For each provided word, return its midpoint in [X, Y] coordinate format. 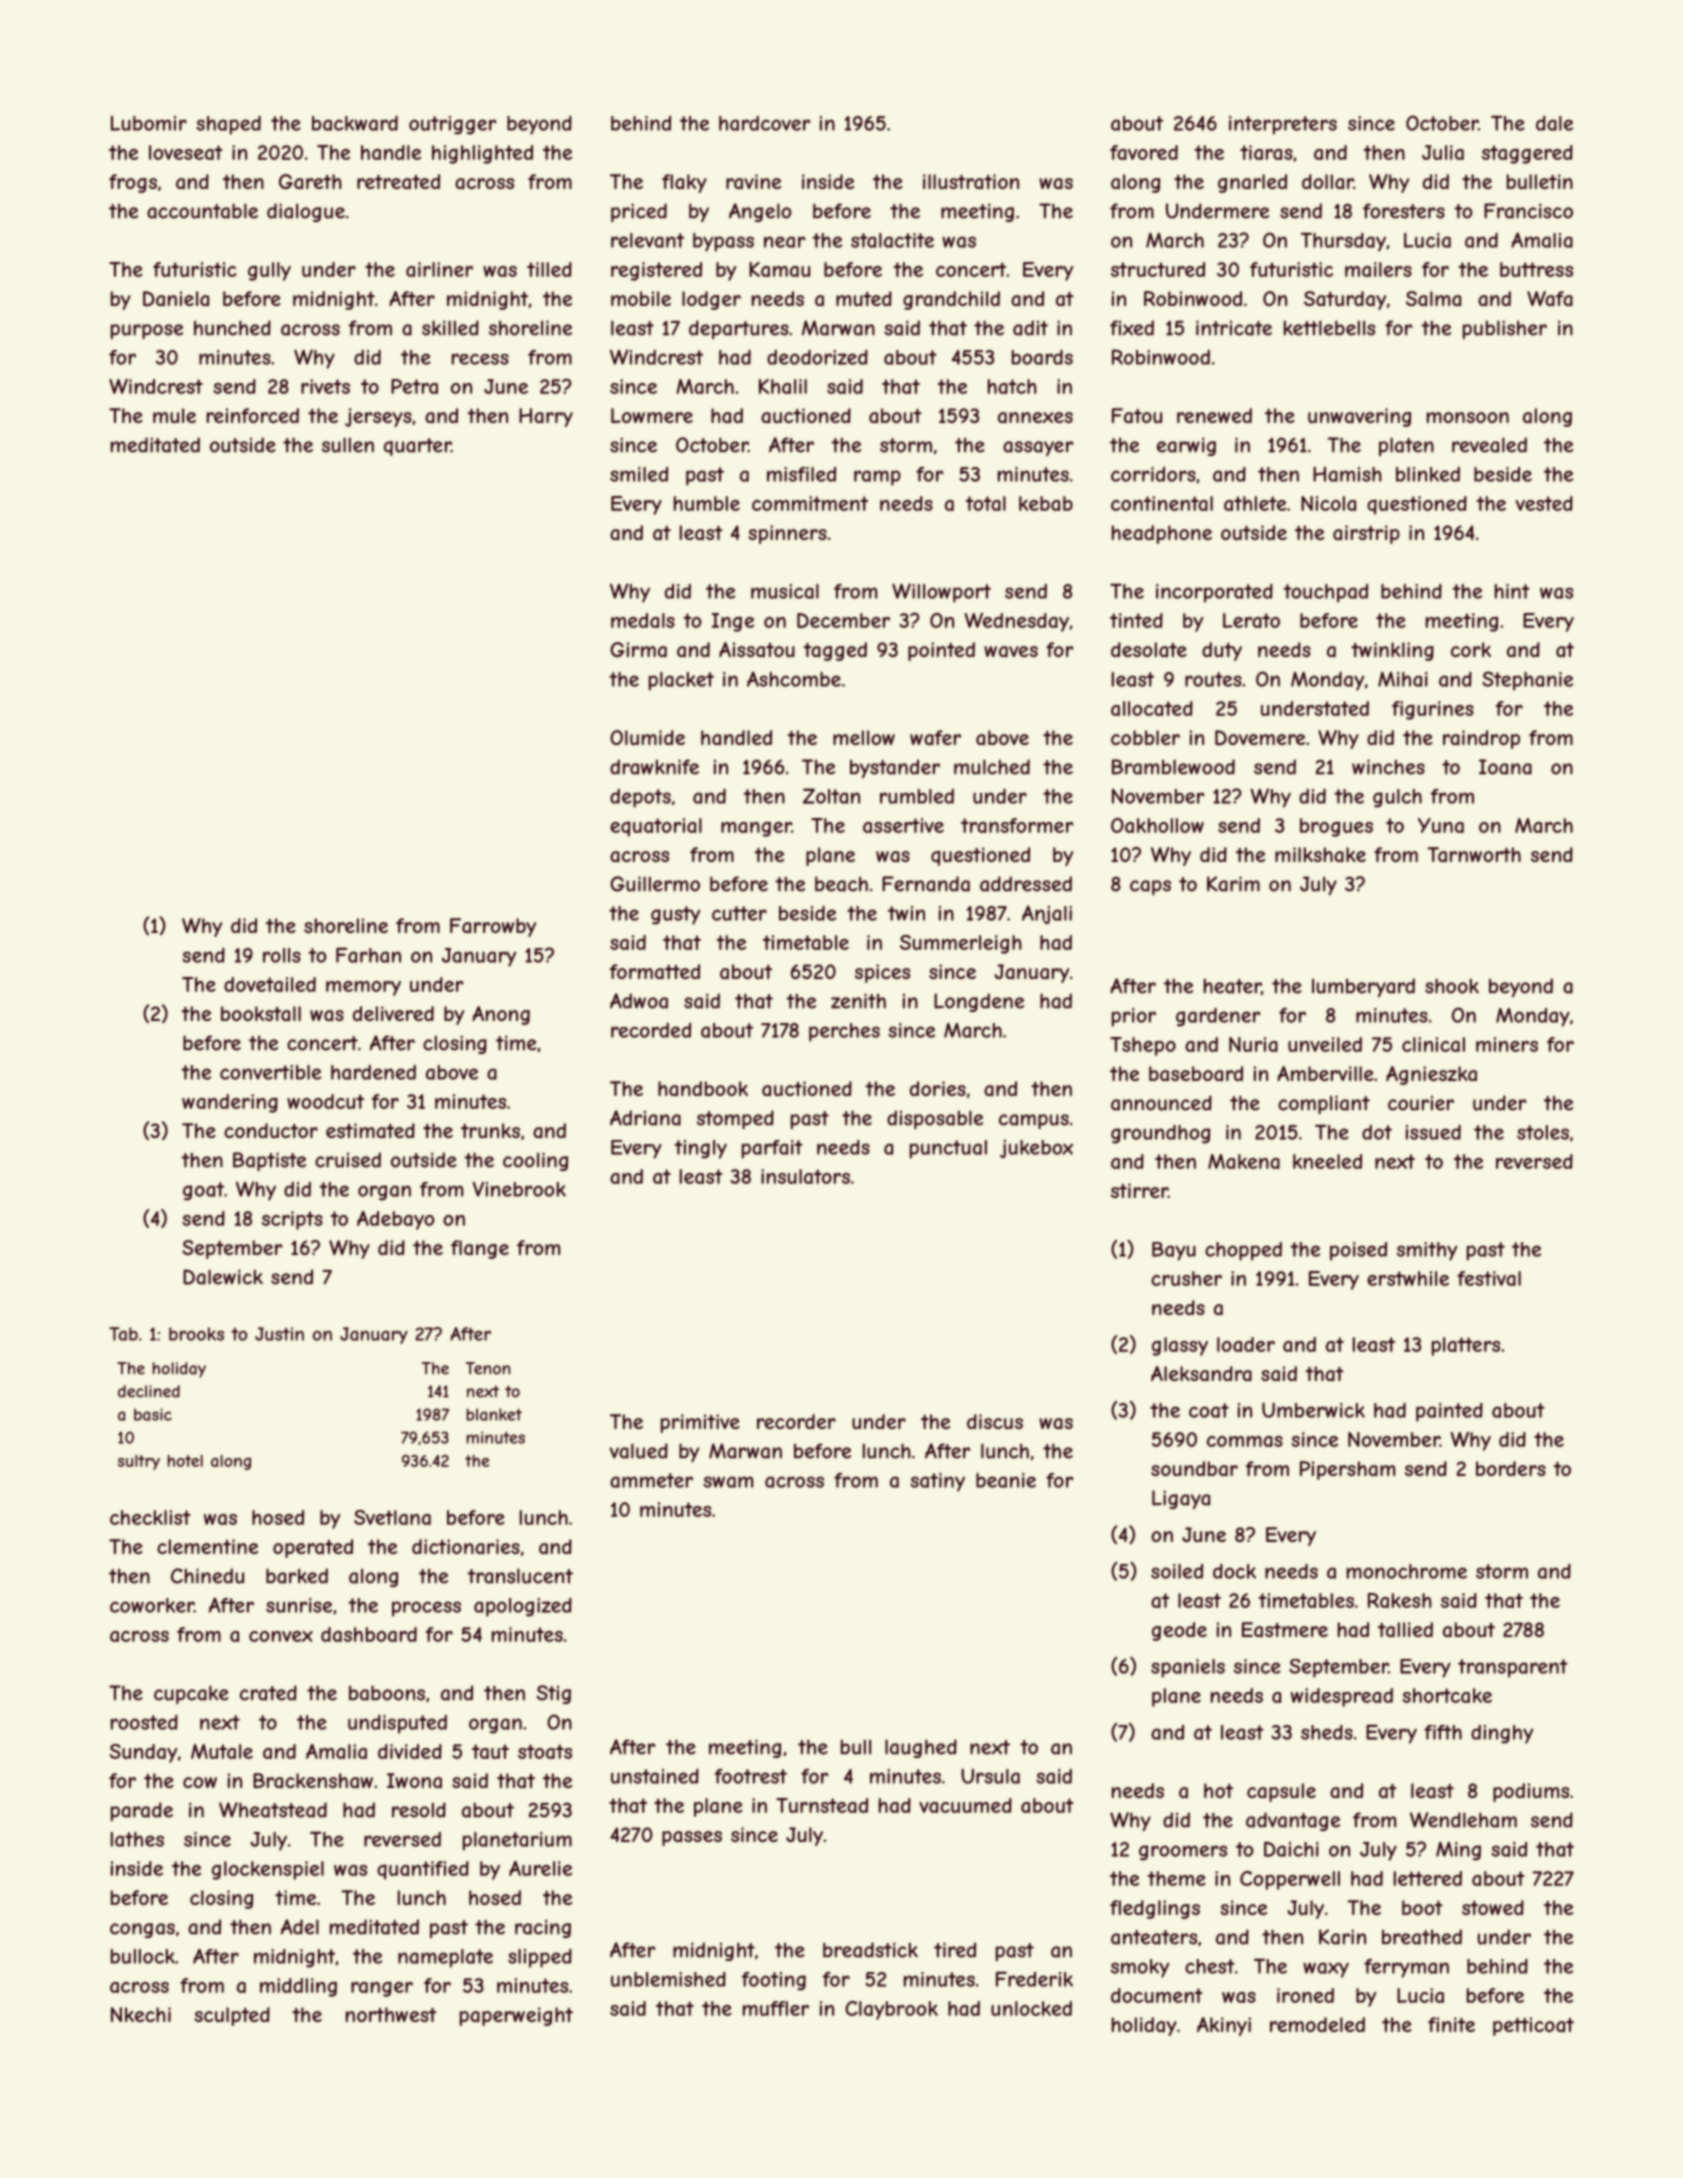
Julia [1443, 152]
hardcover [764, 123]
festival [1489, 1278]
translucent [520, 1576]
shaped [228, 125]
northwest [391, 2014]
